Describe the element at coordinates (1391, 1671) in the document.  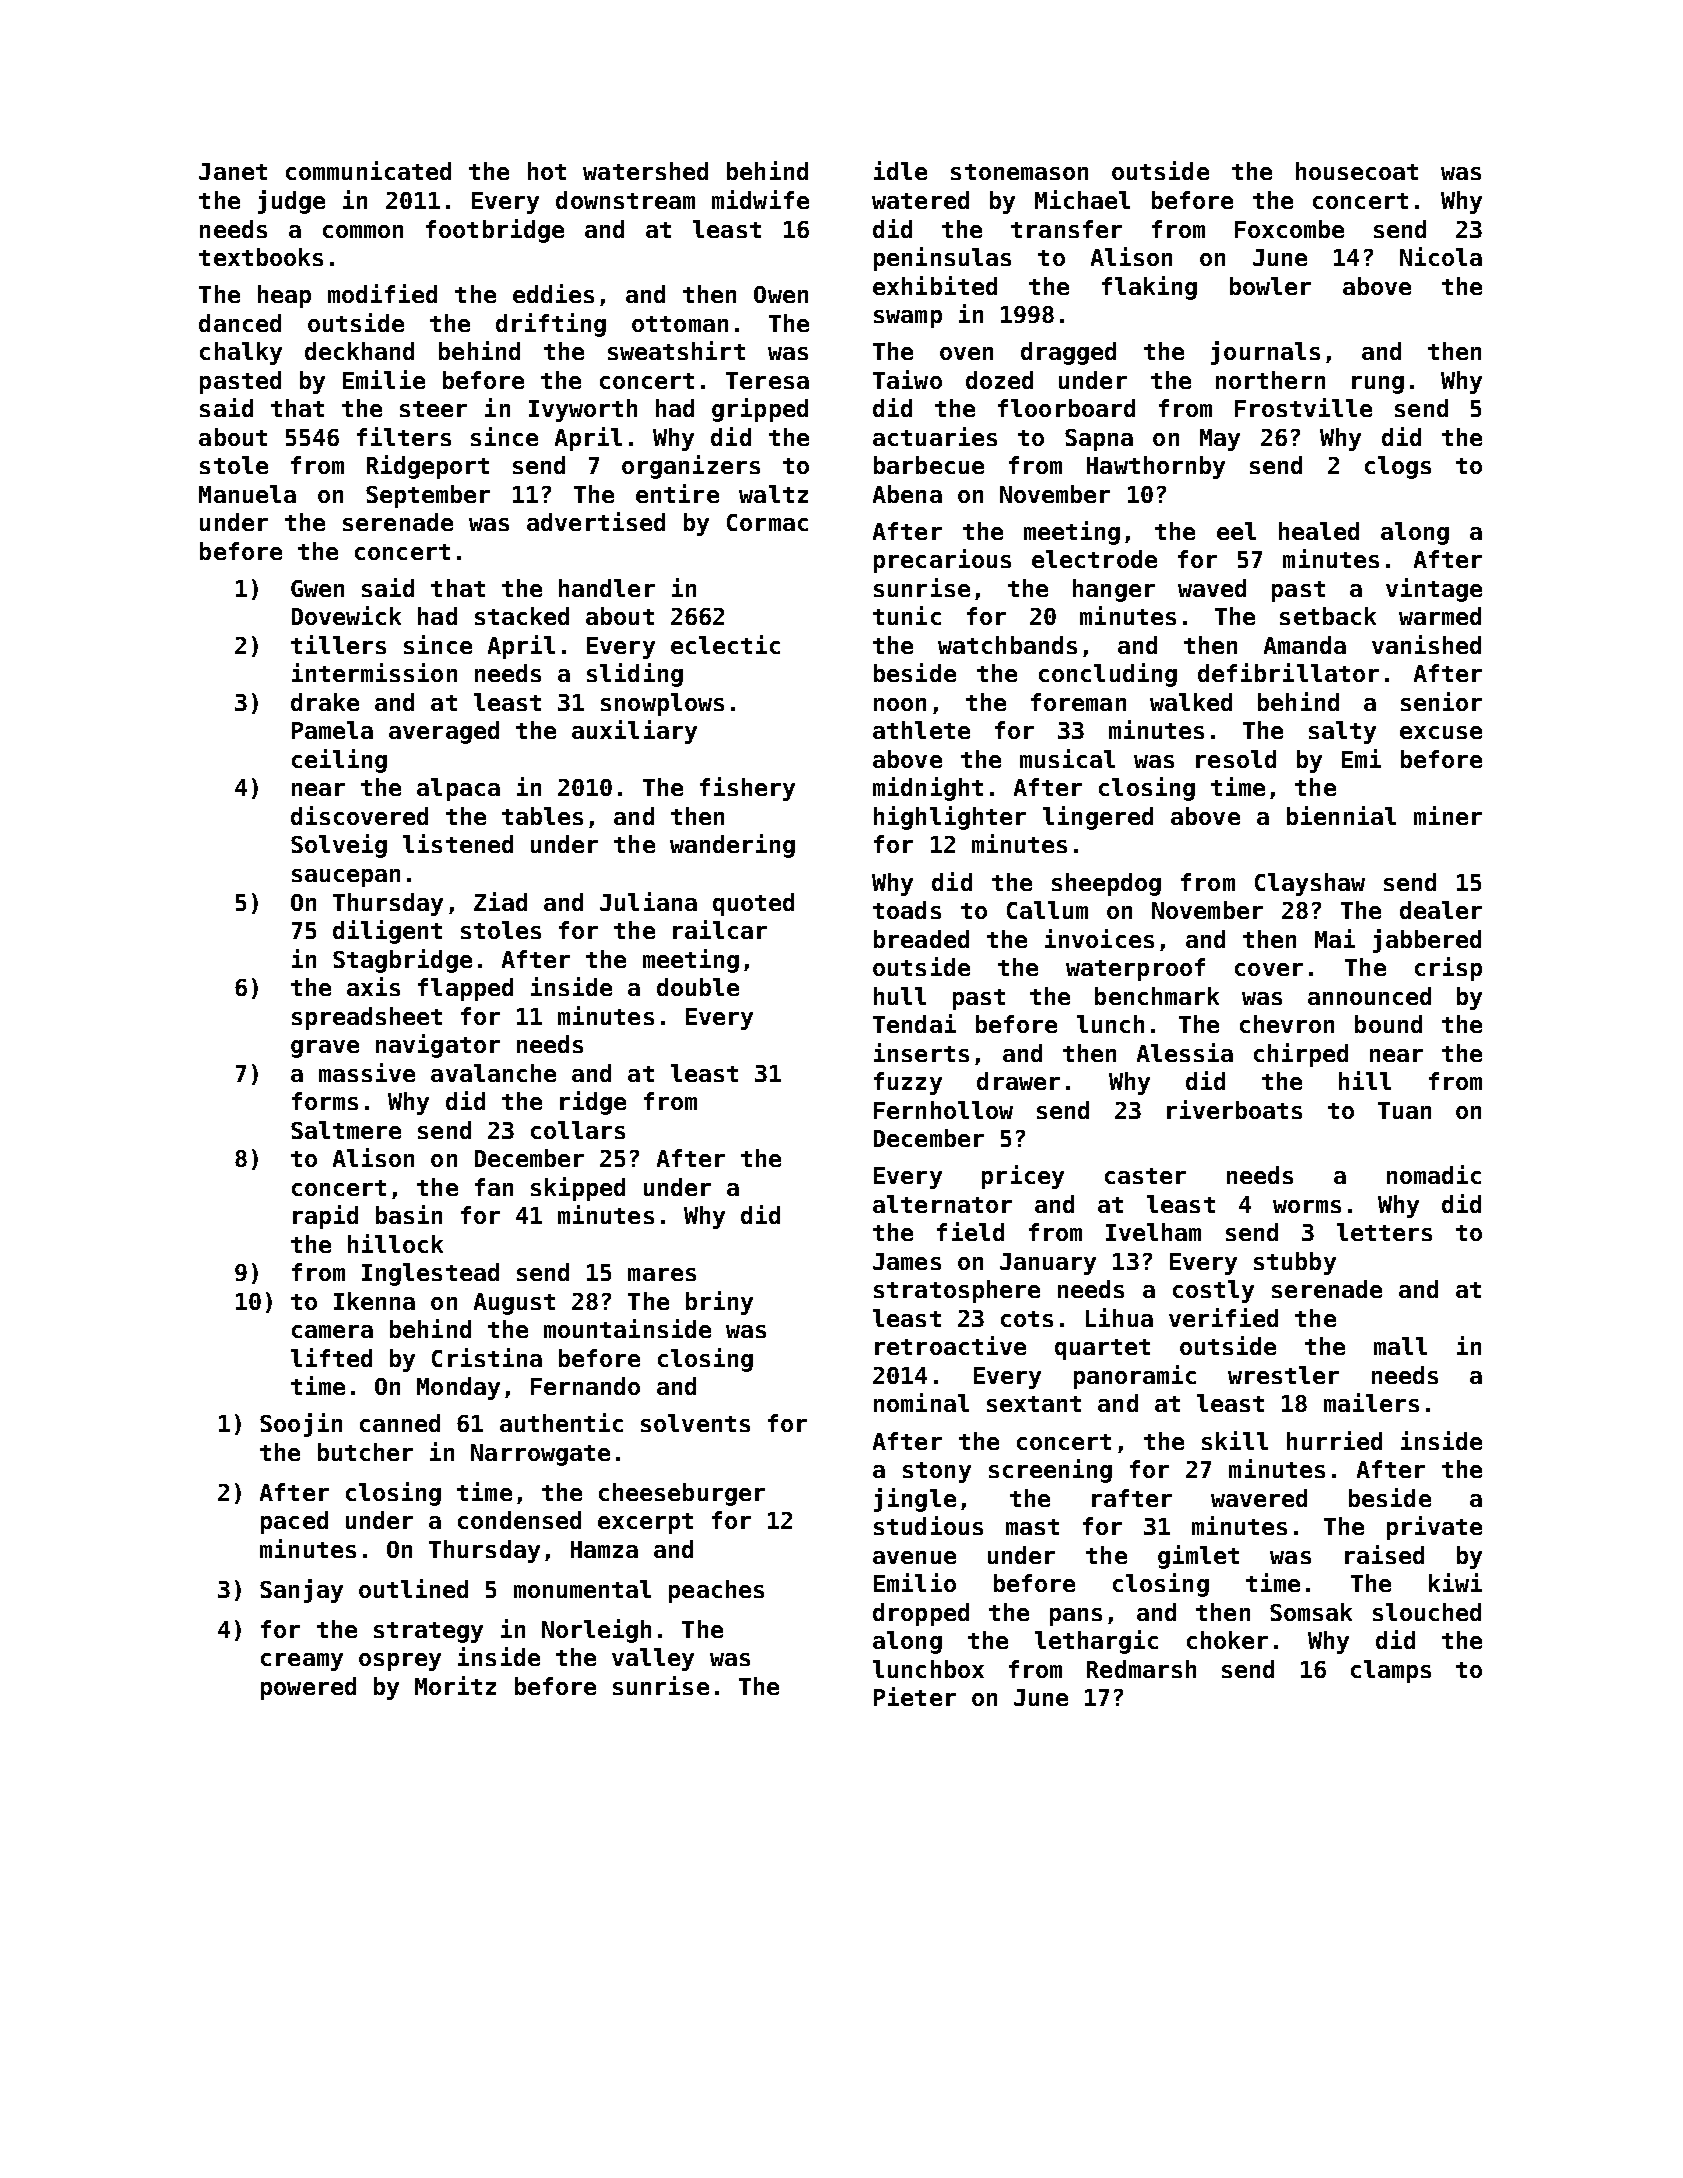
I see `clamps` at that location.
